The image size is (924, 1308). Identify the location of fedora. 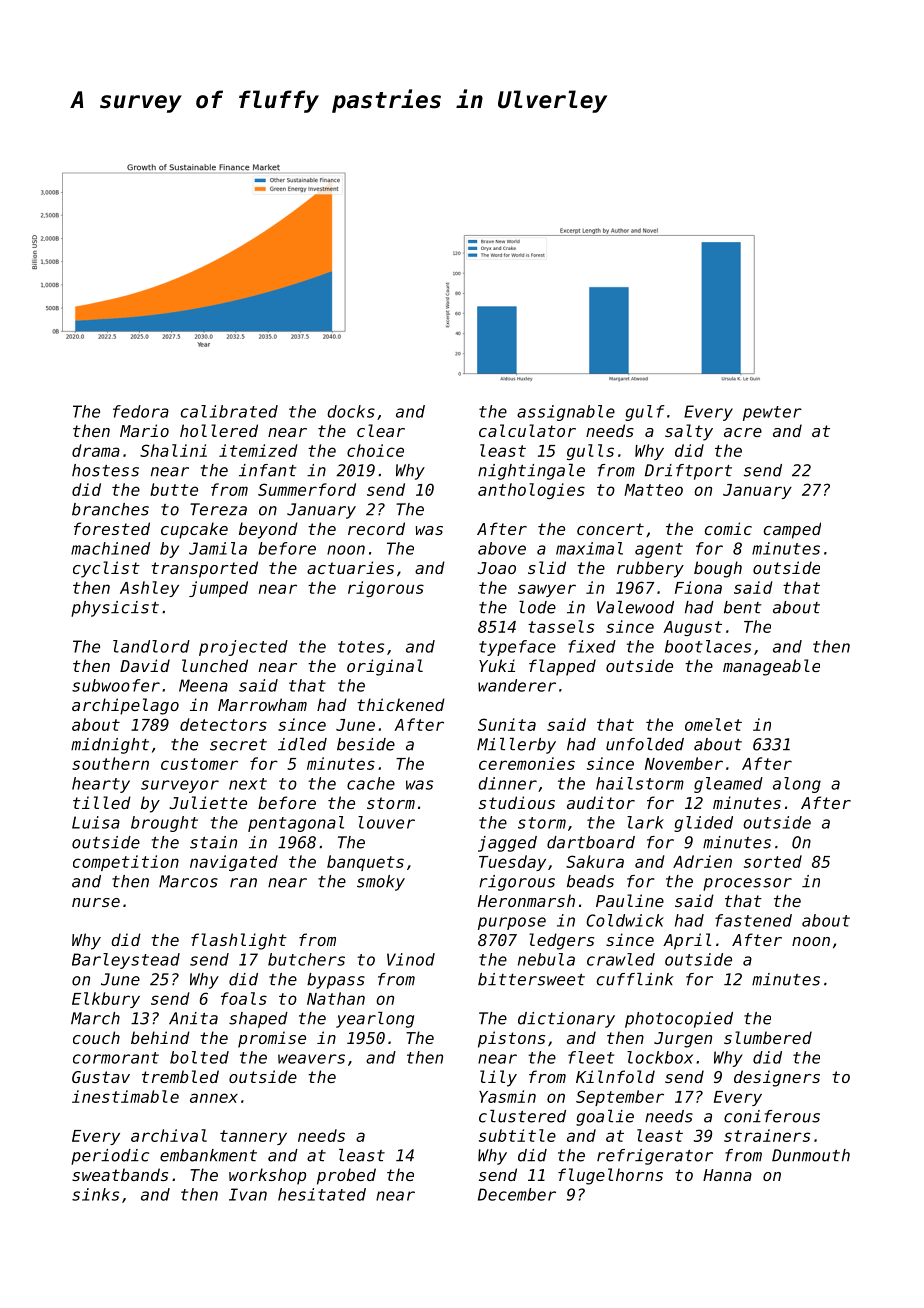
(141, 411).
